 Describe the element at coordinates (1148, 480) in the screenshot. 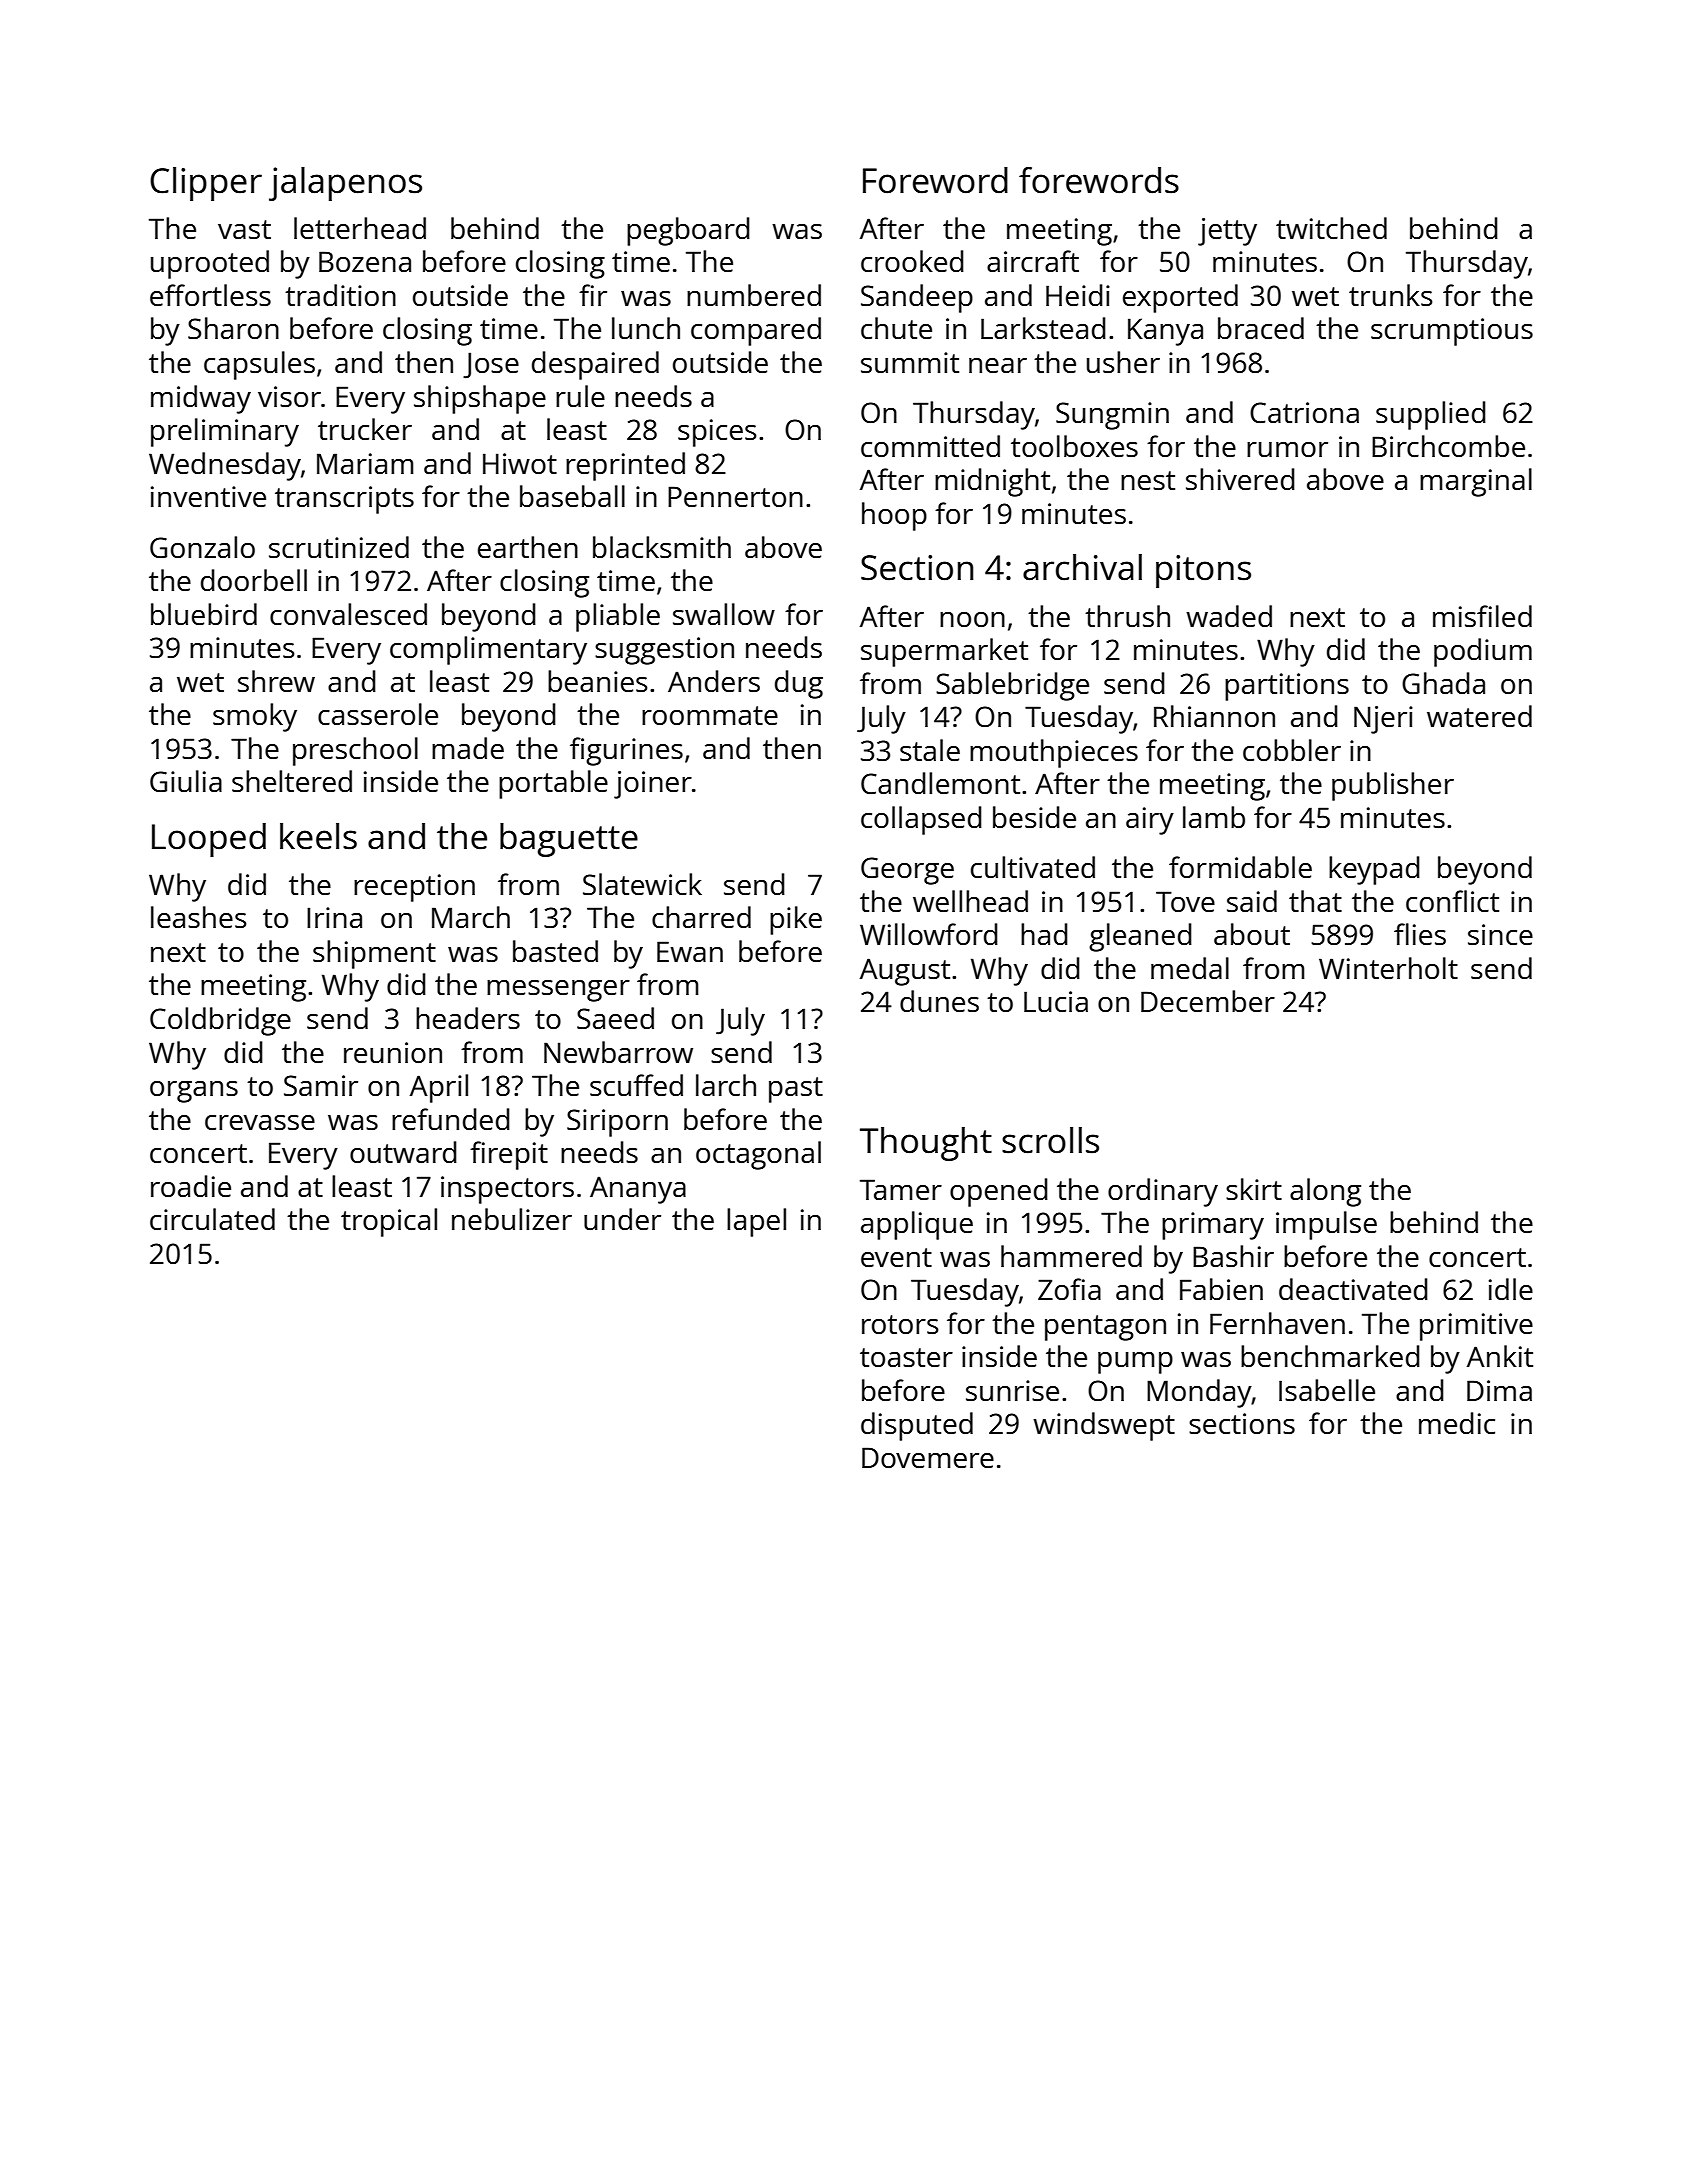

I see `nest` at that location.
